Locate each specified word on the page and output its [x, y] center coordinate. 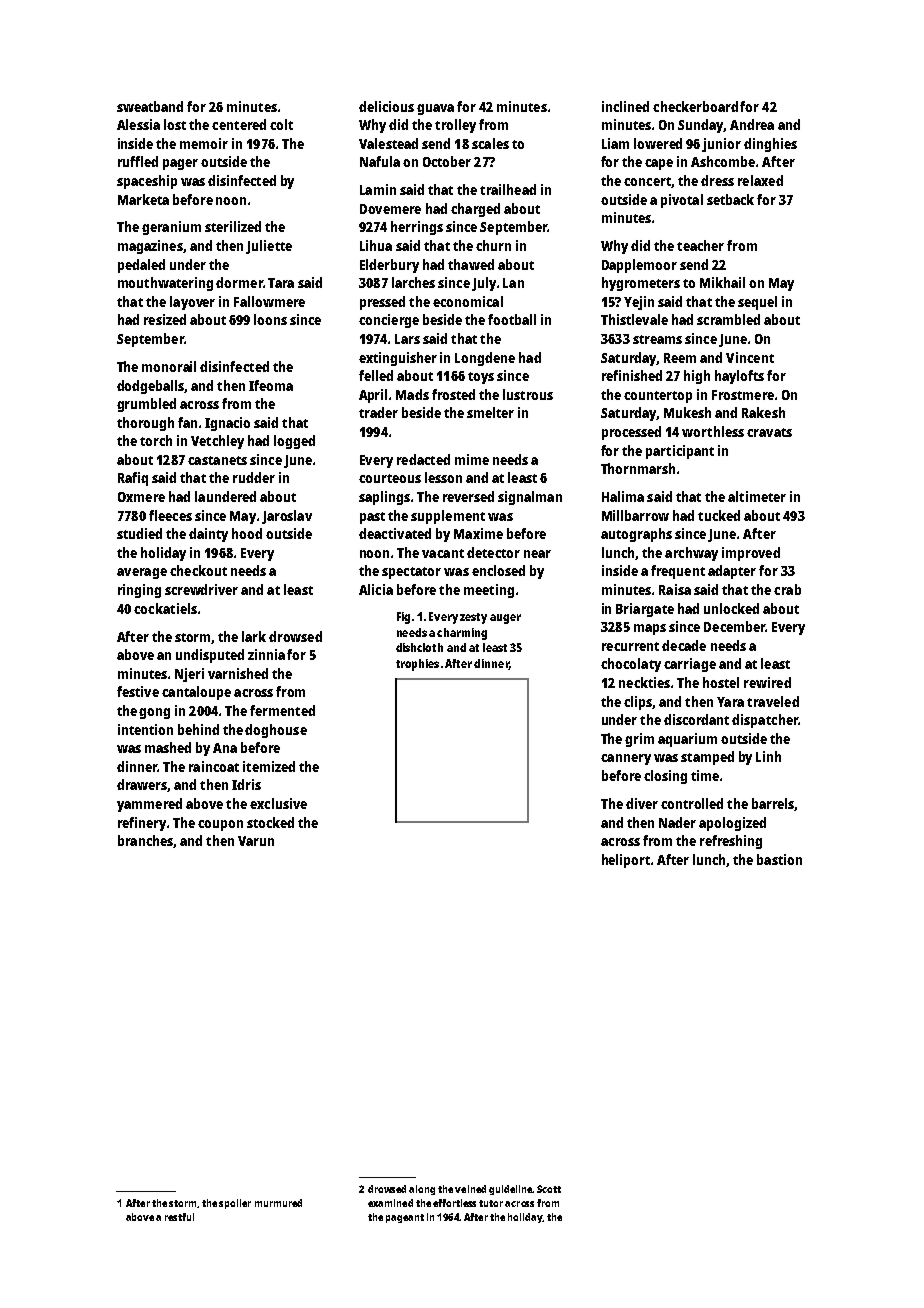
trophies [417, 665]
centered [239, 124]
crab [787, 589]
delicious [386, 106]
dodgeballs [151, 387]
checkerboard [695, 106]
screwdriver [201, 589]
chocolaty [631, 665]
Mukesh [687, 412]
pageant [405, 1218]
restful [179, 1217]
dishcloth [419, 647]
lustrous [528, 394]
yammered [149, 805]
